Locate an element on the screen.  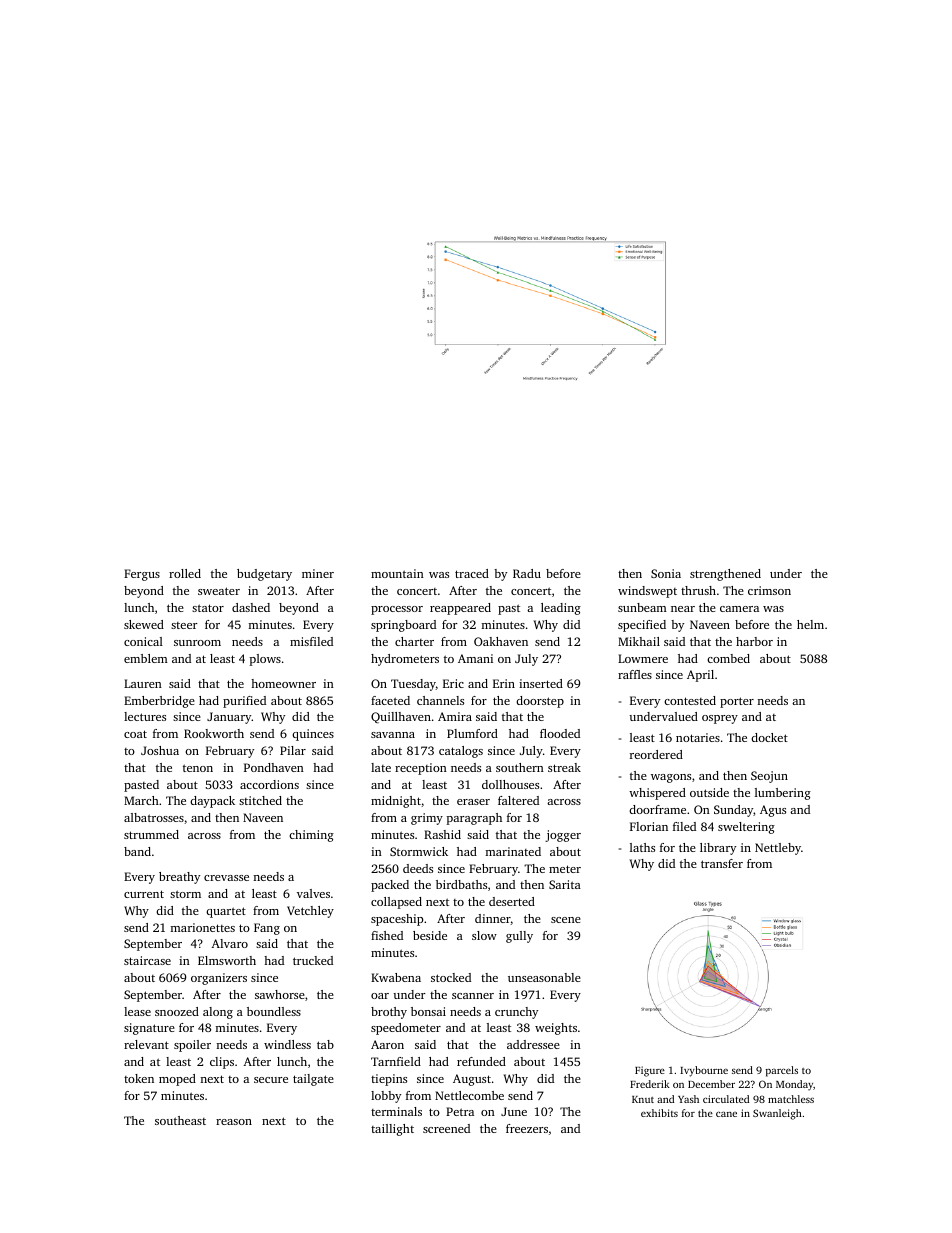
Amira is located at coordinates (455, 716).
